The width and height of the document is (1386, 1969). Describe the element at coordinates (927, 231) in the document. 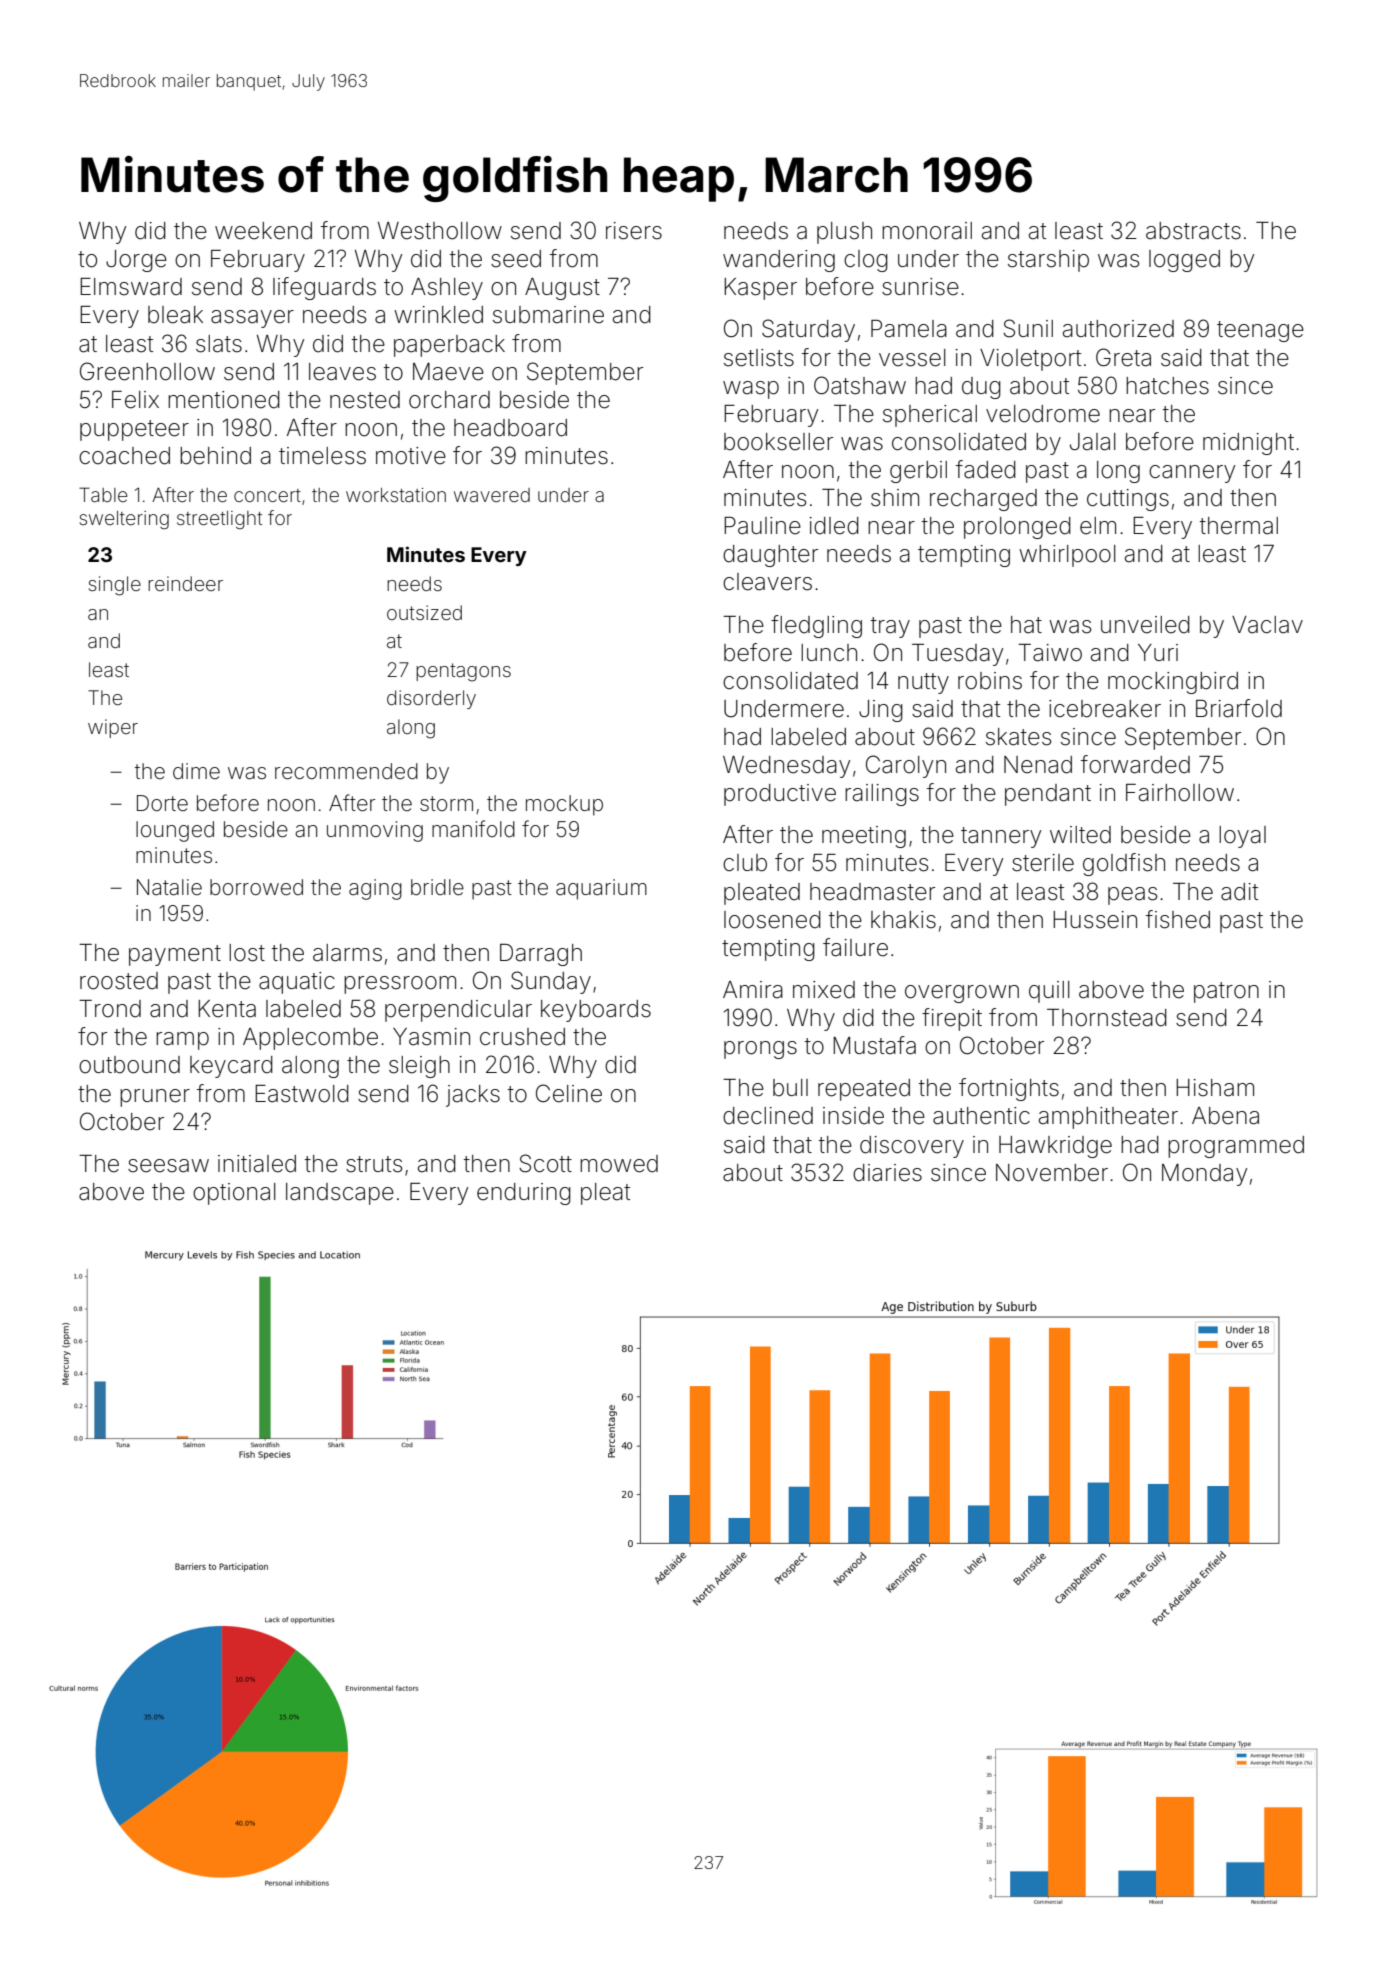

I see `monorail` at that location.
